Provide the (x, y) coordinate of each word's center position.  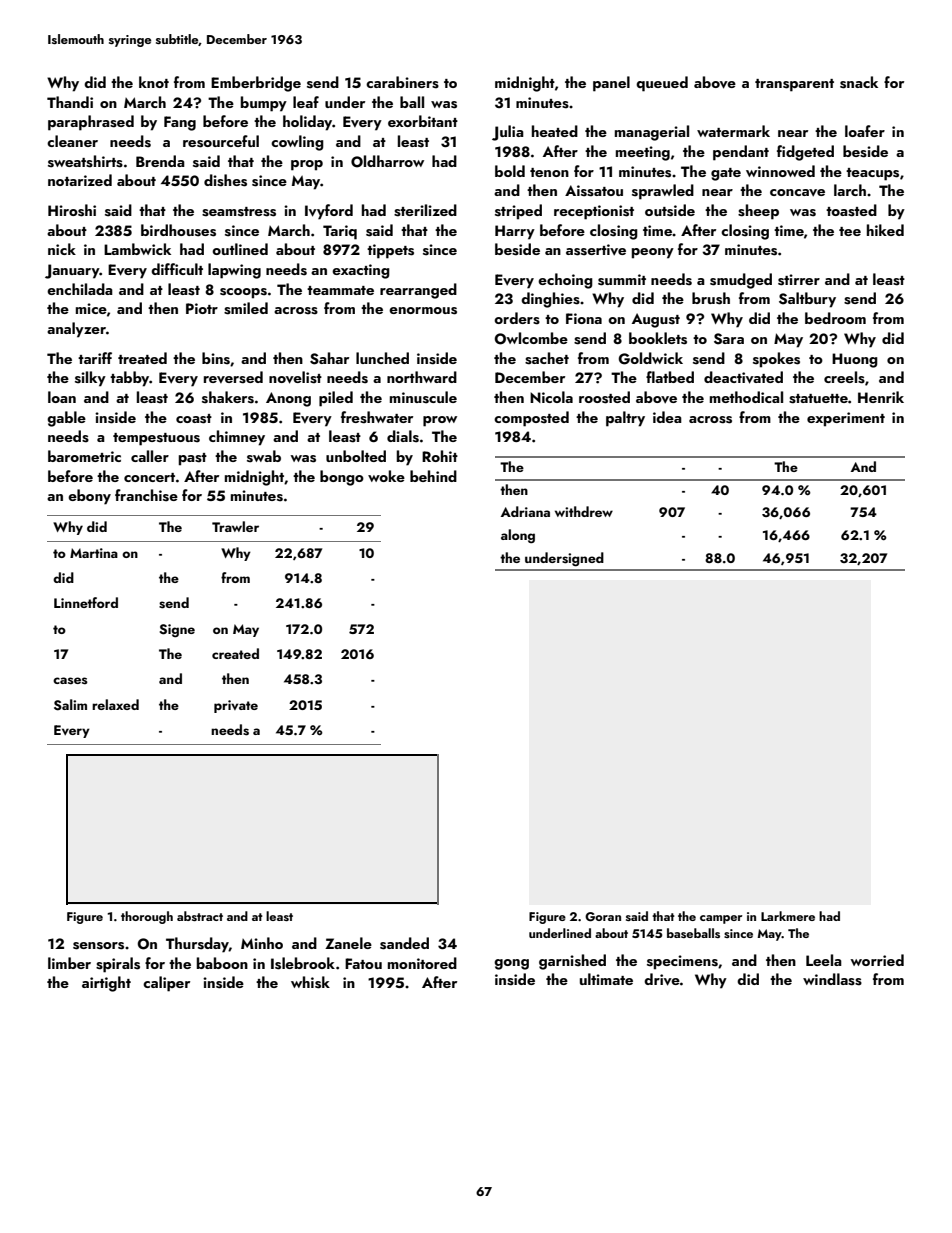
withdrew (584, 511)
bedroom (835, 318)
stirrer (799, 280)
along (518, 536)
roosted (604, 397)
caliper (166, 984)
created (235, 653)
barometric (84, 456)
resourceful (221, 141)
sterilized (425, 210)
